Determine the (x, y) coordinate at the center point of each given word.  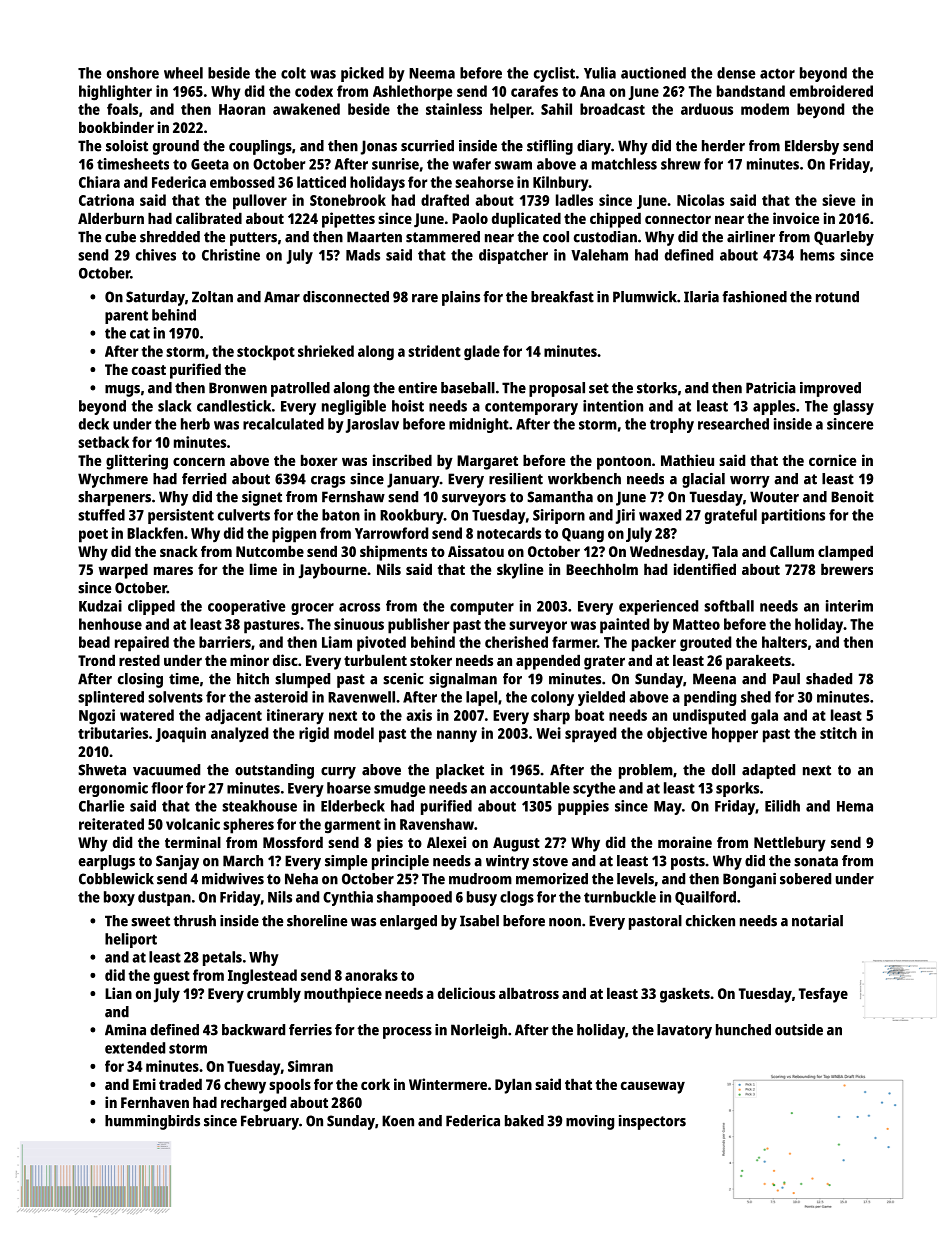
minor (249, 660)
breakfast (562, 297)
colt (293, 73)
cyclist (554, 74)
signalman (463, 680)
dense (736, 73)
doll (723, 770)
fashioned (754, 297)
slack (174, 406)
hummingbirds (152, 1122)
